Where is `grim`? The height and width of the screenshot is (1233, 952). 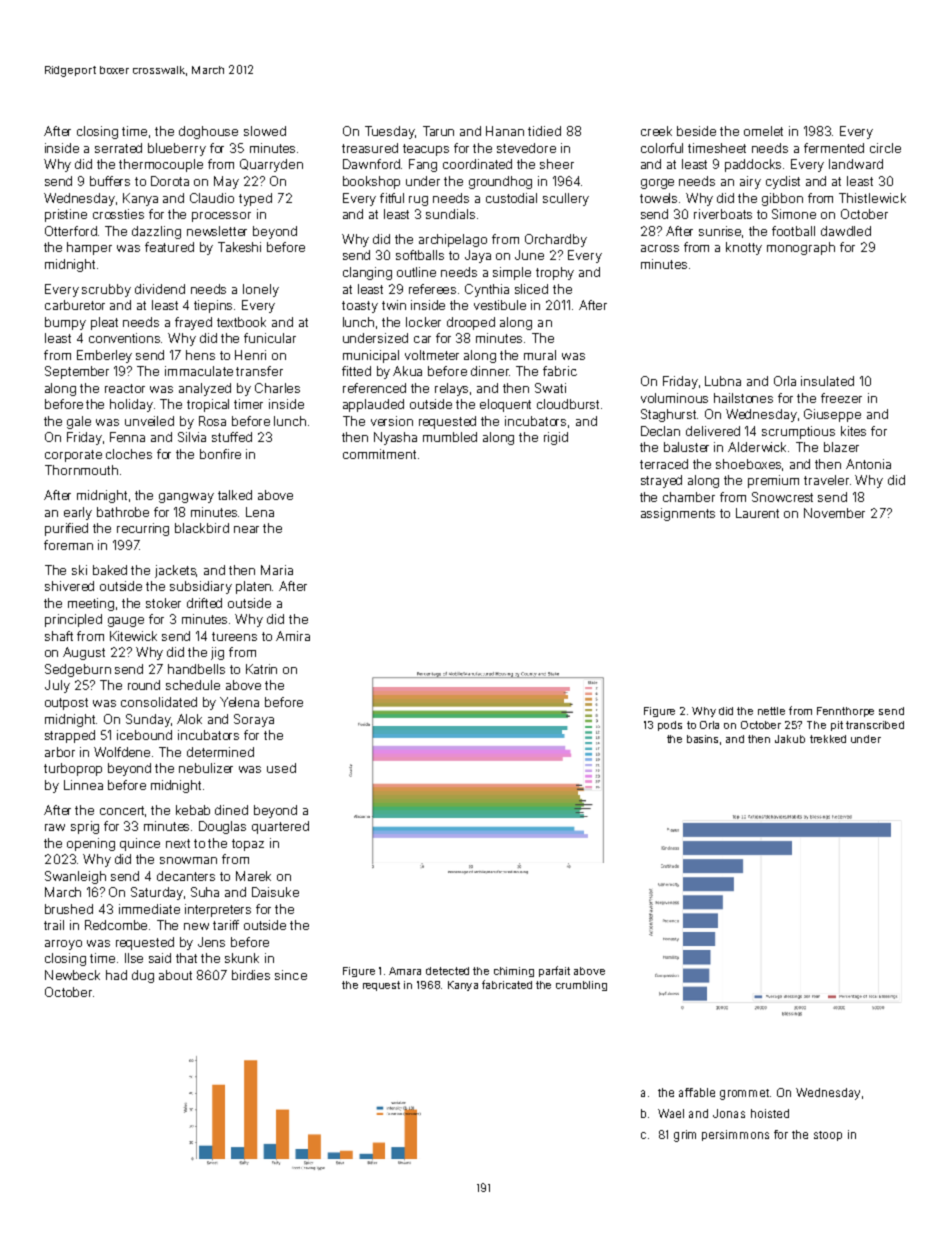
grim is located at coordinates (685, 1136).
